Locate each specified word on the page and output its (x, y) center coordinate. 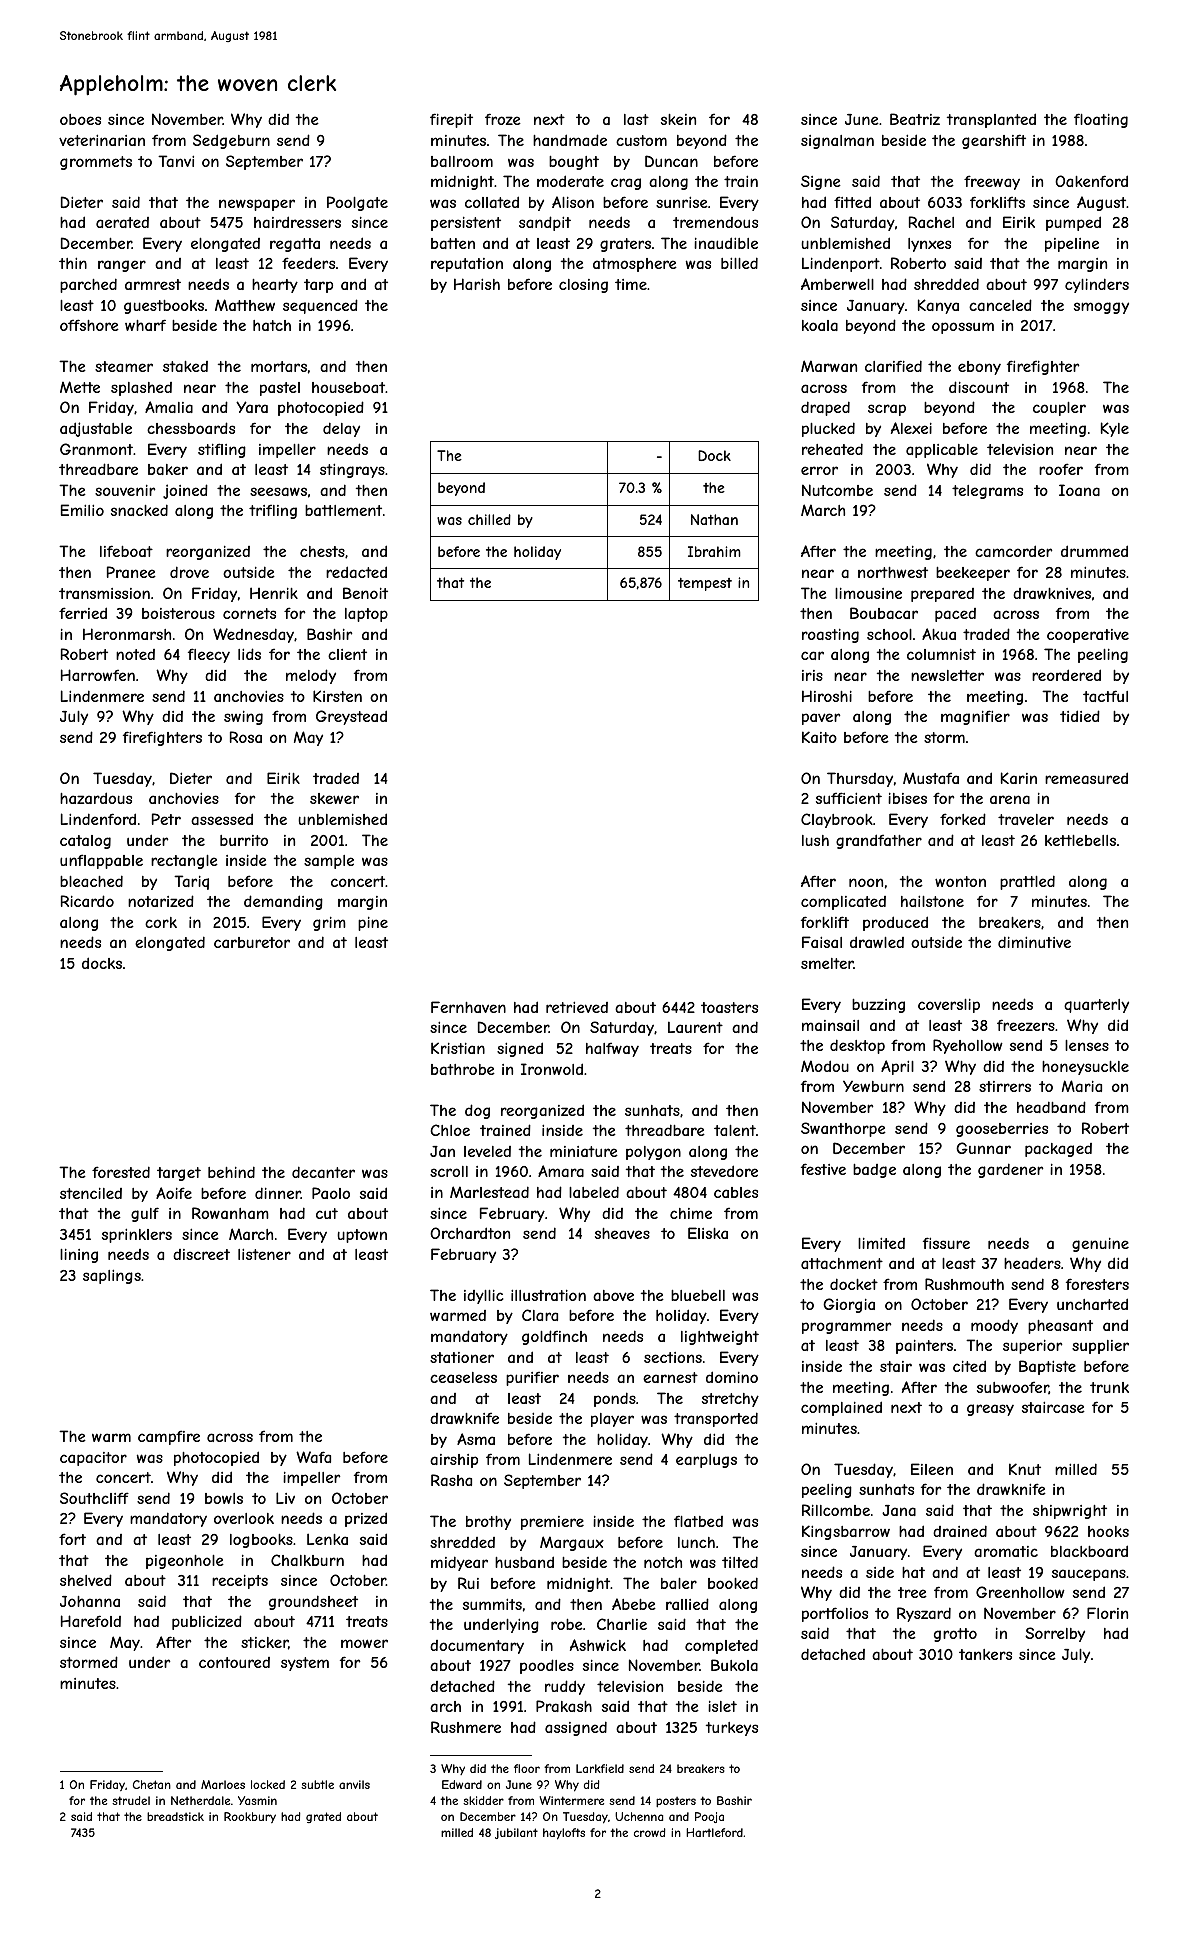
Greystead (351, 717)
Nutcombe (837, 490)
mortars (279, 366)
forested (121, 1172)
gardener (1010, 1170)
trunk (1109, 1387)
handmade (570, 140)
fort (72, 1539)
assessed (222, 819)
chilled (489, 519)
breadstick (175, 1816)
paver (821, 719)
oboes (80, 119)
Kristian (458, 1048)
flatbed (698, 1521)
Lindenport (841, 264)
